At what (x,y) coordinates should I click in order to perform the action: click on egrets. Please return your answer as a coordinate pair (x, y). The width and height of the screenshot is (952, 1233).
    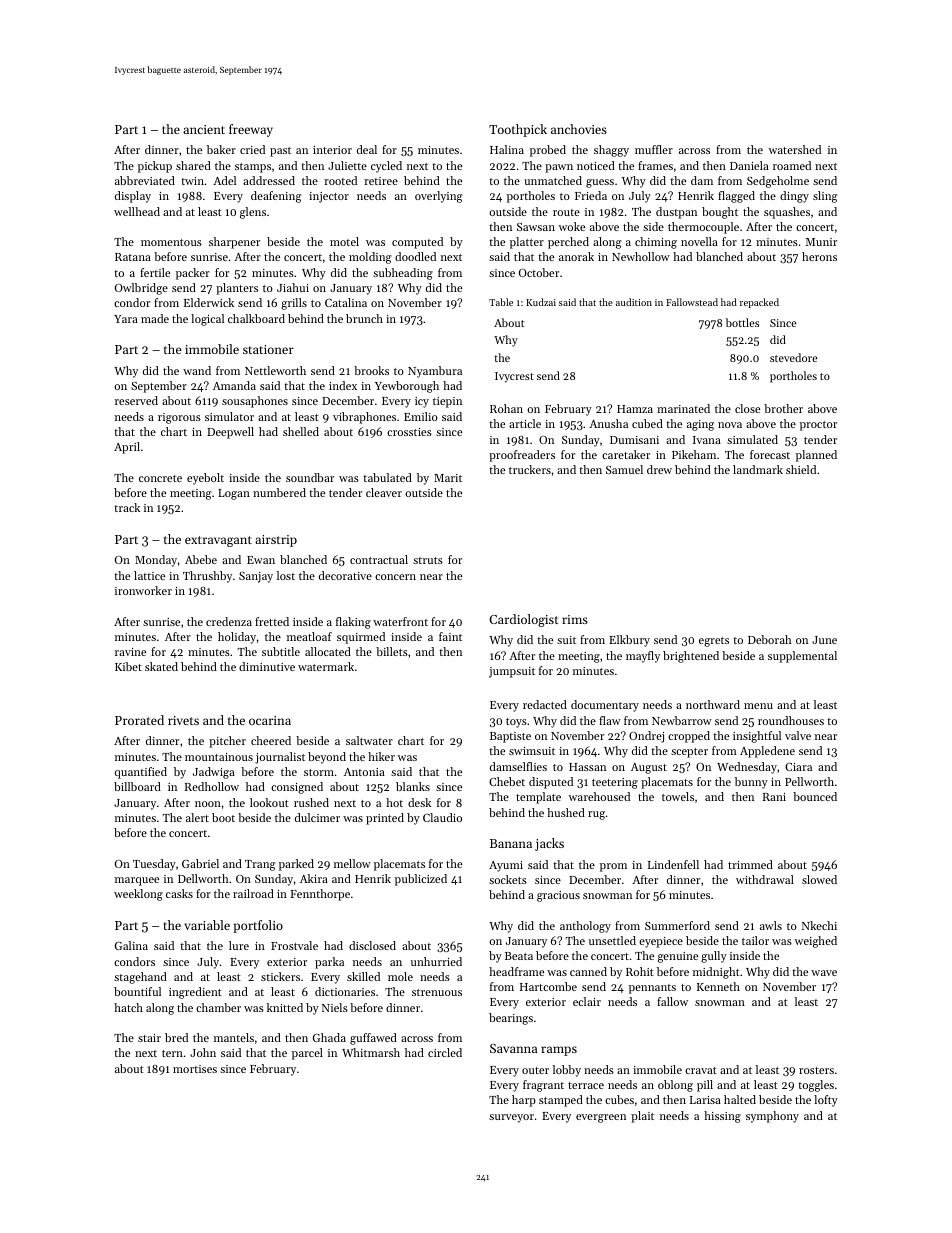
    Looking at the image, I should click on (714, 642).
